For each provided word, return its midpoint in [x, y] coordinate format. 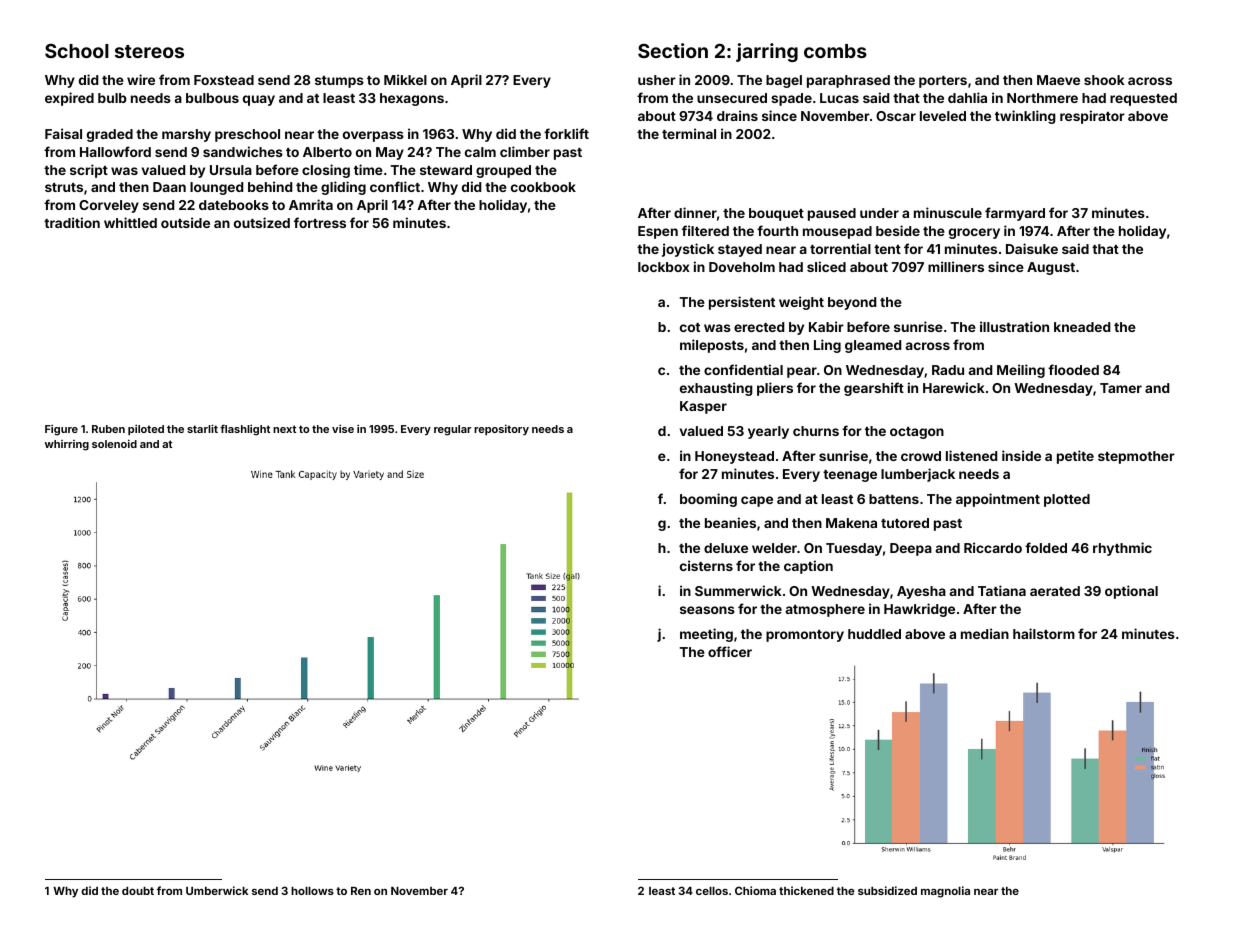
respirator [1092, 117]
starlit [202, 428]
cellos [712, 891]
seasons [707, 610]
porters [943, 82]
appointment [998, 500]
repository [501, 429]
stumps [339, 82]
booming [708, 500]
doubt [138, 891]
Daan [169, 187]
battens [894, 499]
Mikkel [405, 79]
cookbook [543, 187]
